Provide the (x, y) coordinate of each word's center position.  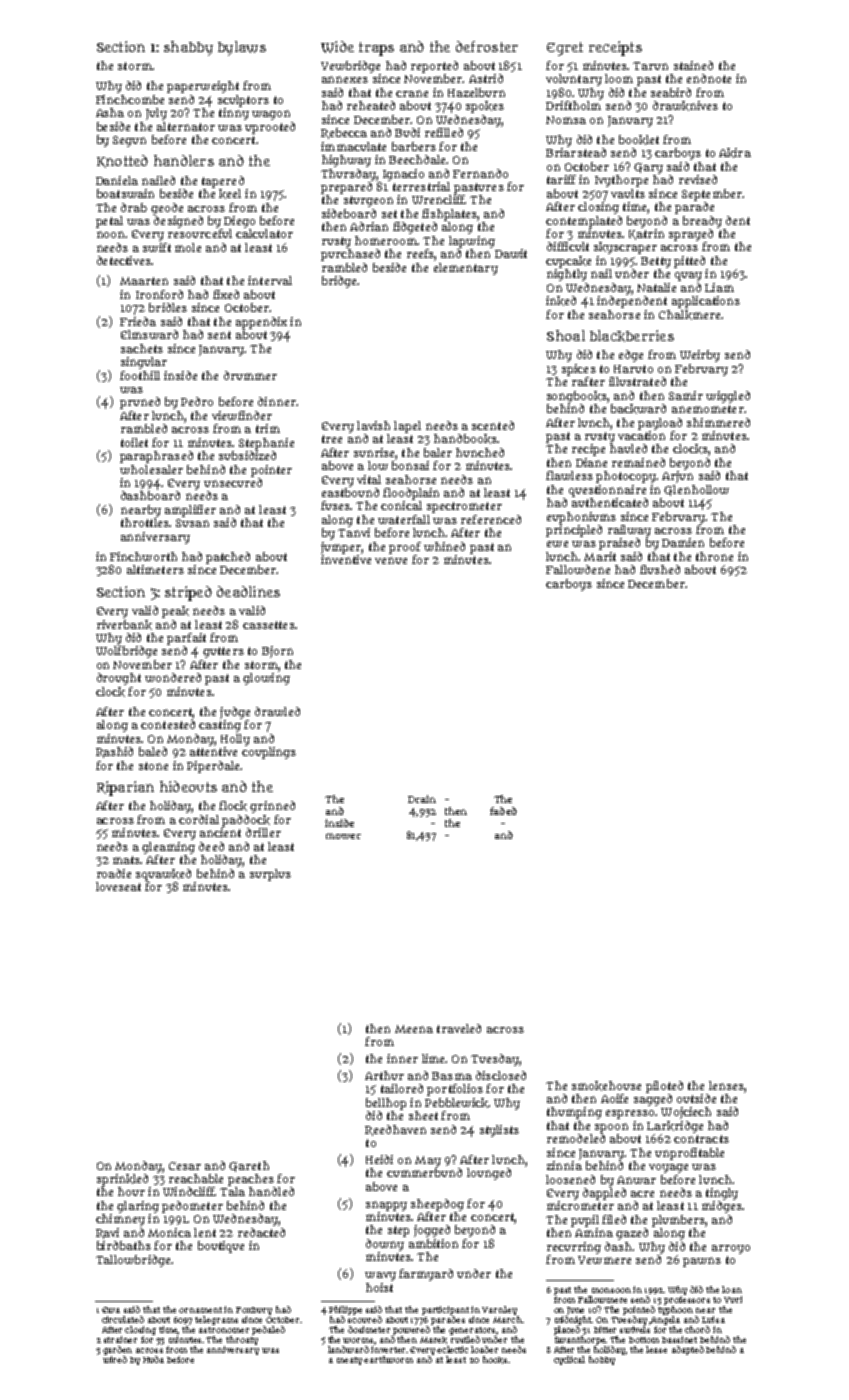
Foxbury (254, 1311)
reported (434, 67)
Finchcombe (130, 99)
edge (631, 356)
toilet (134, 442)
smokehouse (606, 1086)
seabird (671, 92)
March (507, 1319)
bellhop (386, 1104)
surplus (270, 875)
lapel (407, 427)
